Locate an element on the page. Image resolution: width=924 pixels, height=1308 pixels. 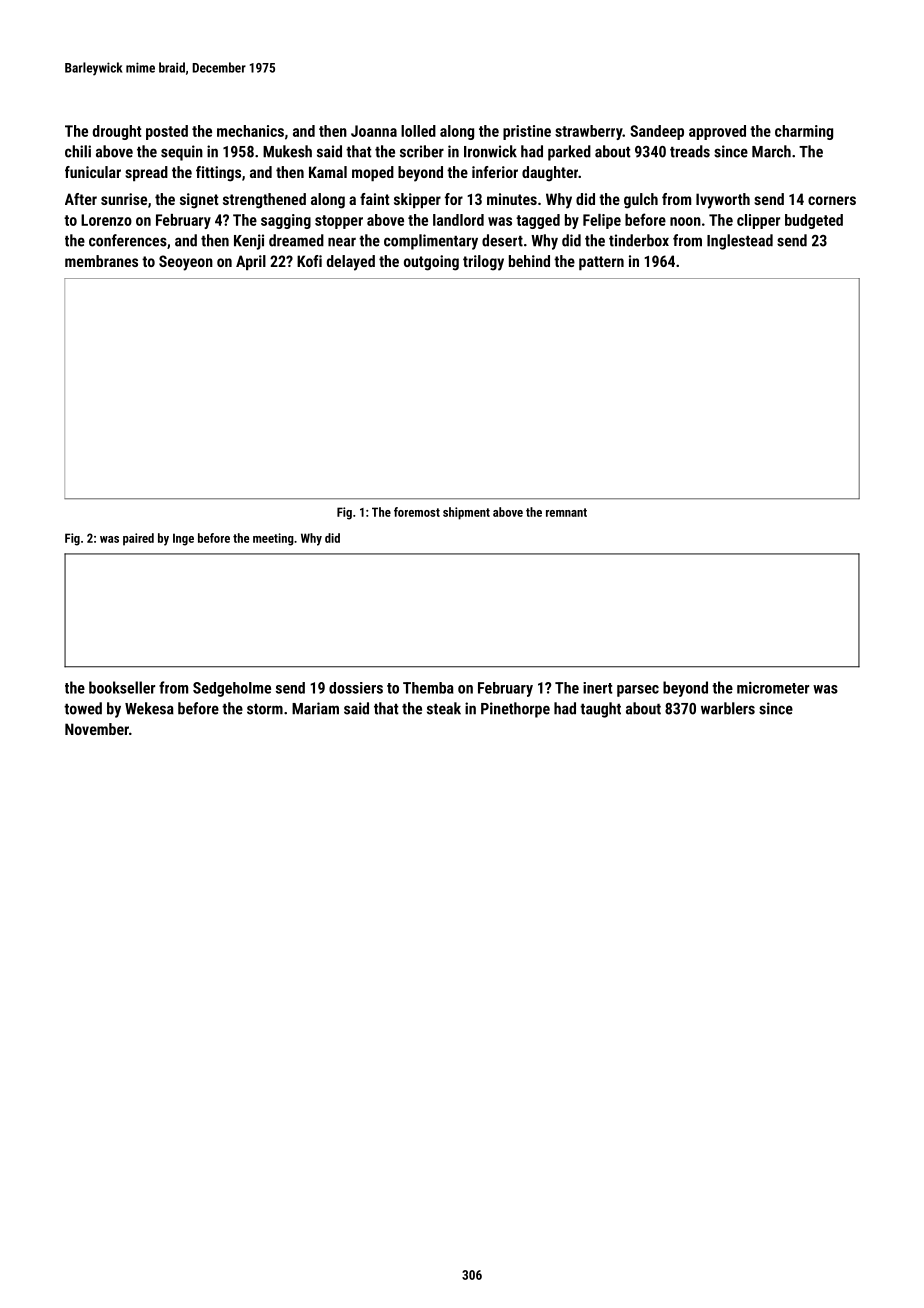
daughter is located at coordinates (550, 174).
